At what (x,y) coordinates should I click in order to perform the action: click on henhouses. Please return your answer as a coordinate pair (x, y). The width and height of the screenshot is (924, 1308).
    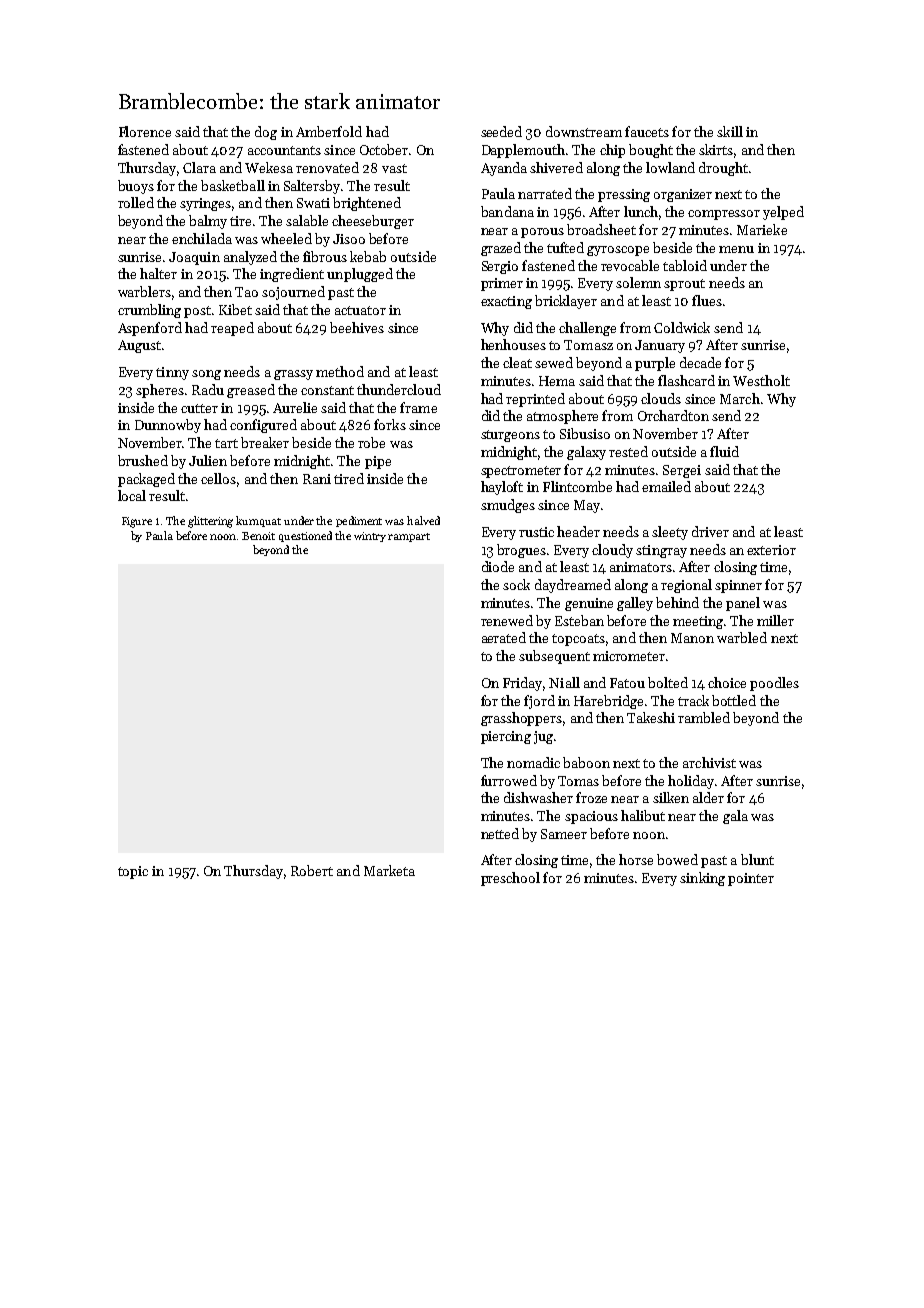
    Looking at the image, I should click on (513, 344).
